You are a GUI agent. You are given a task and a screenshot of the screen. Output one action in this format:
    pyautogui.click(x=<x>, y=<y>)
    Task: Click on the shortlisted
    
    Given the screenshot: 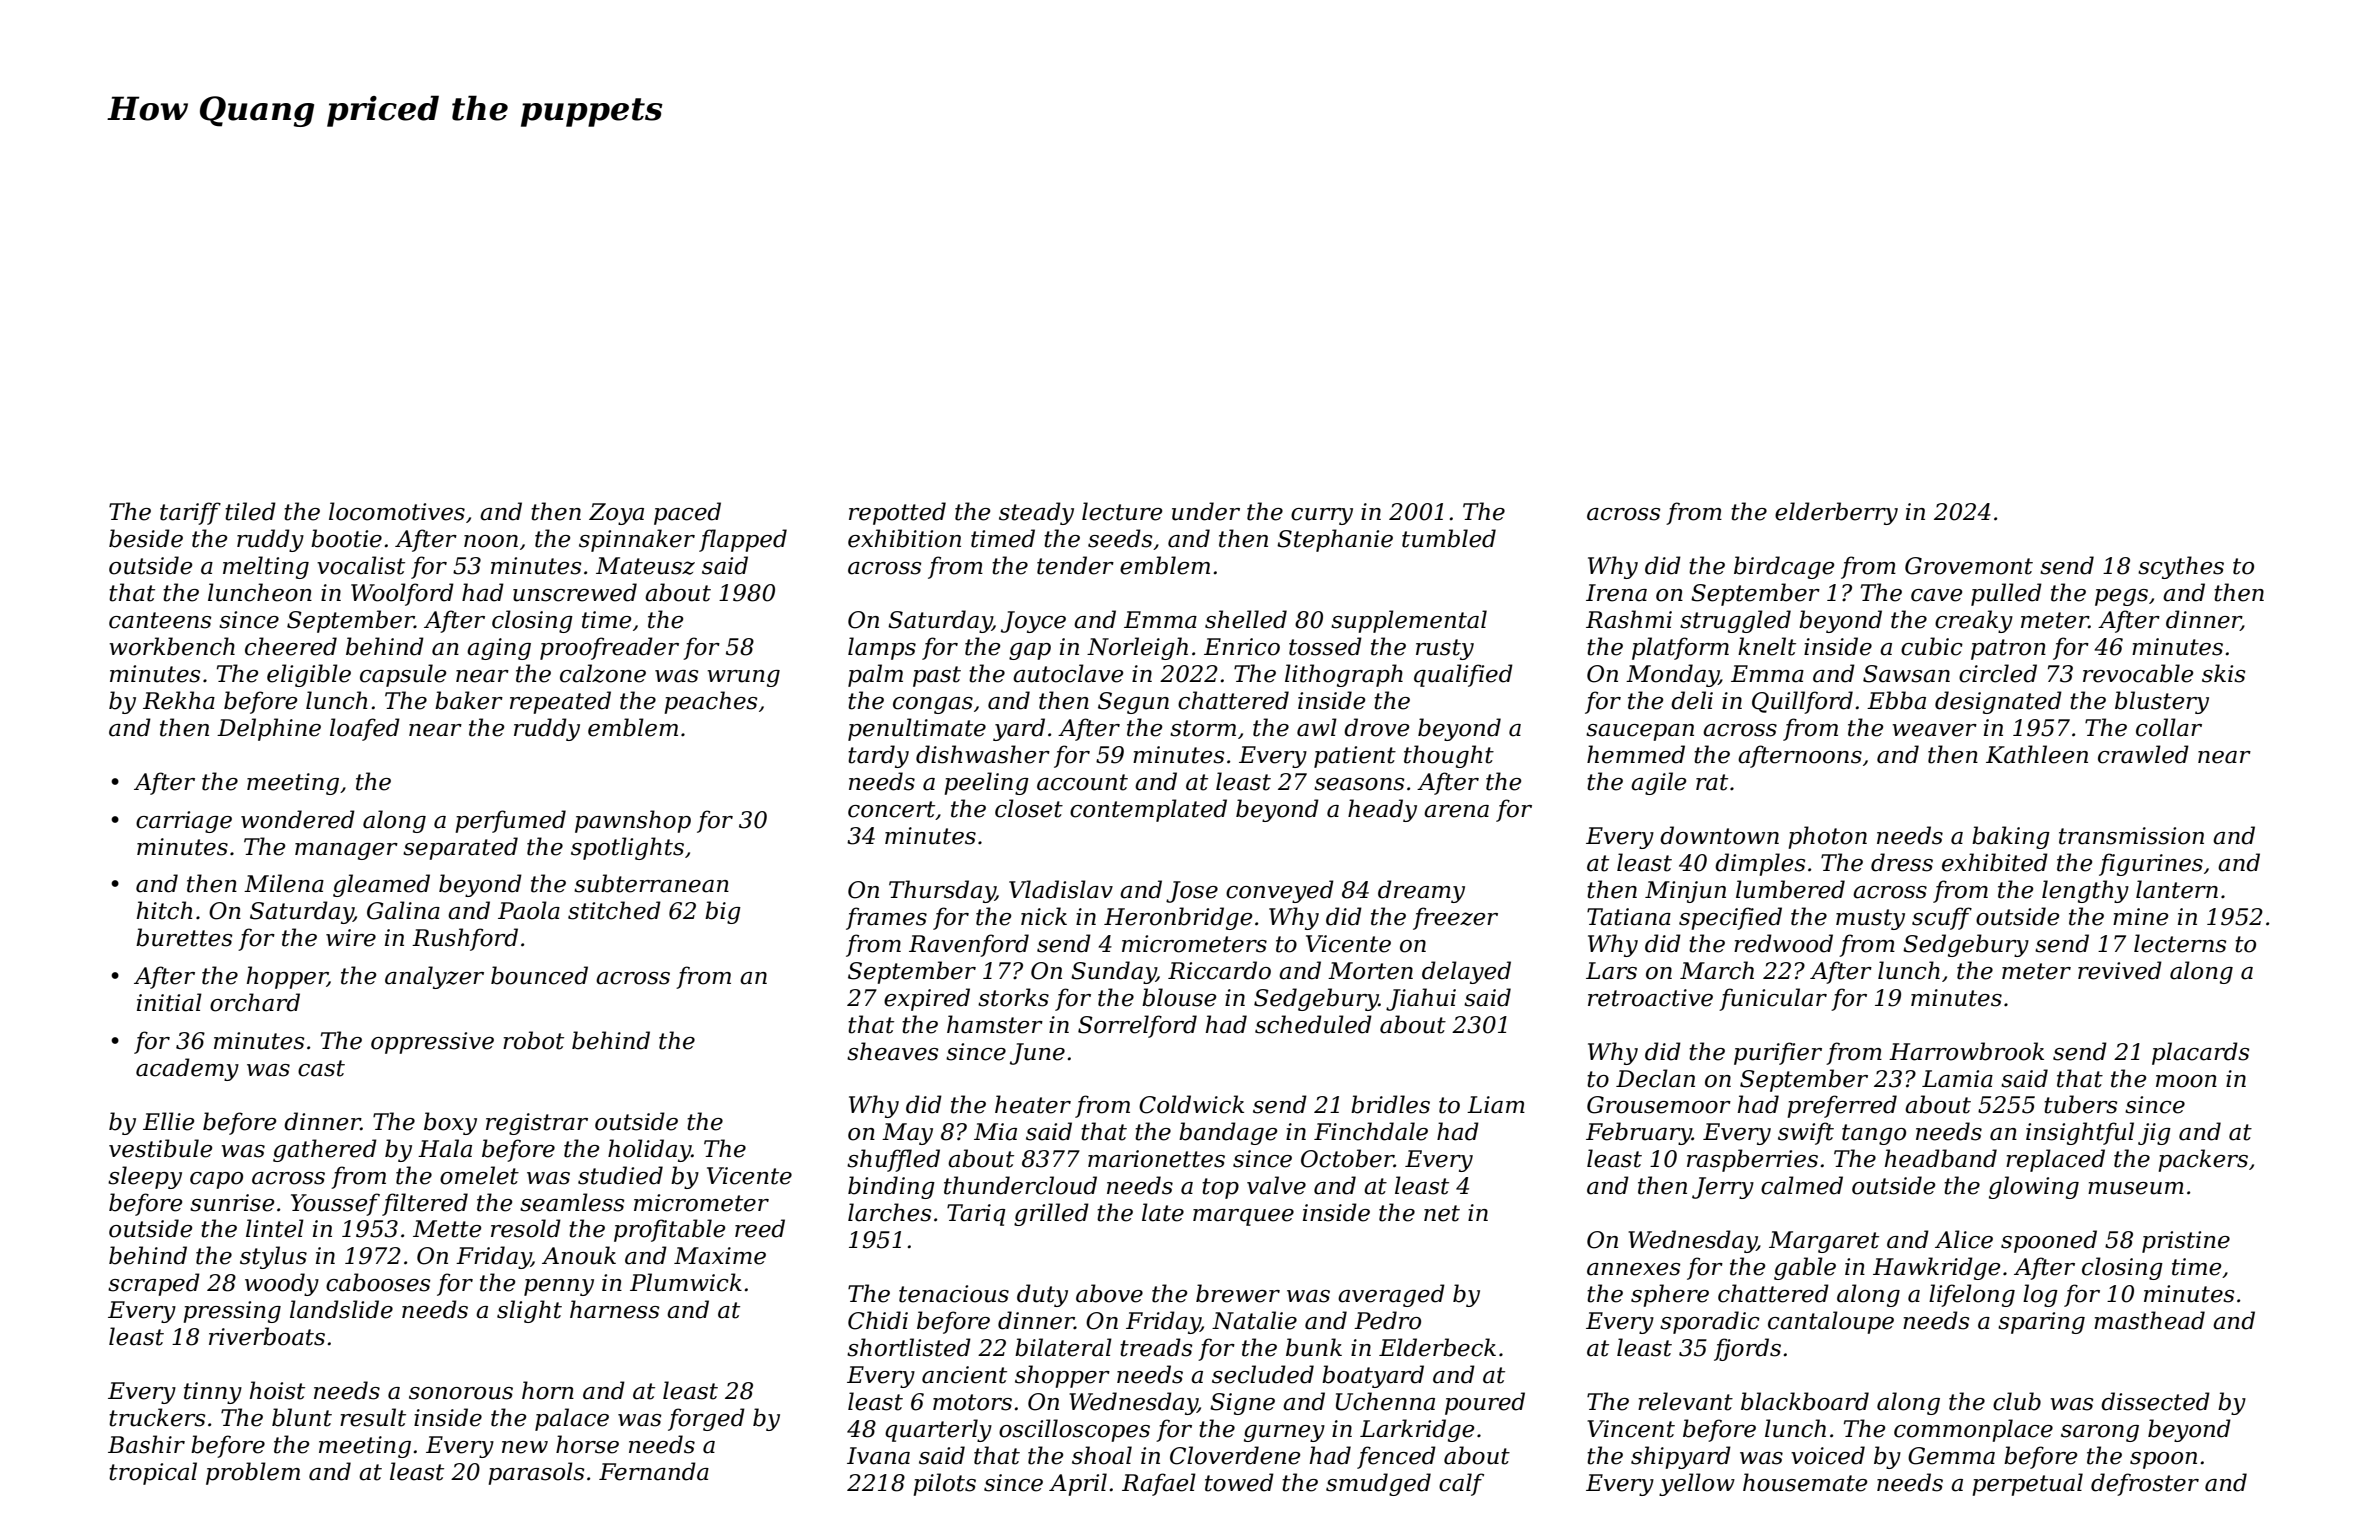 What is the action you would take?
    pyautogui.click(x=909, y=1347)
